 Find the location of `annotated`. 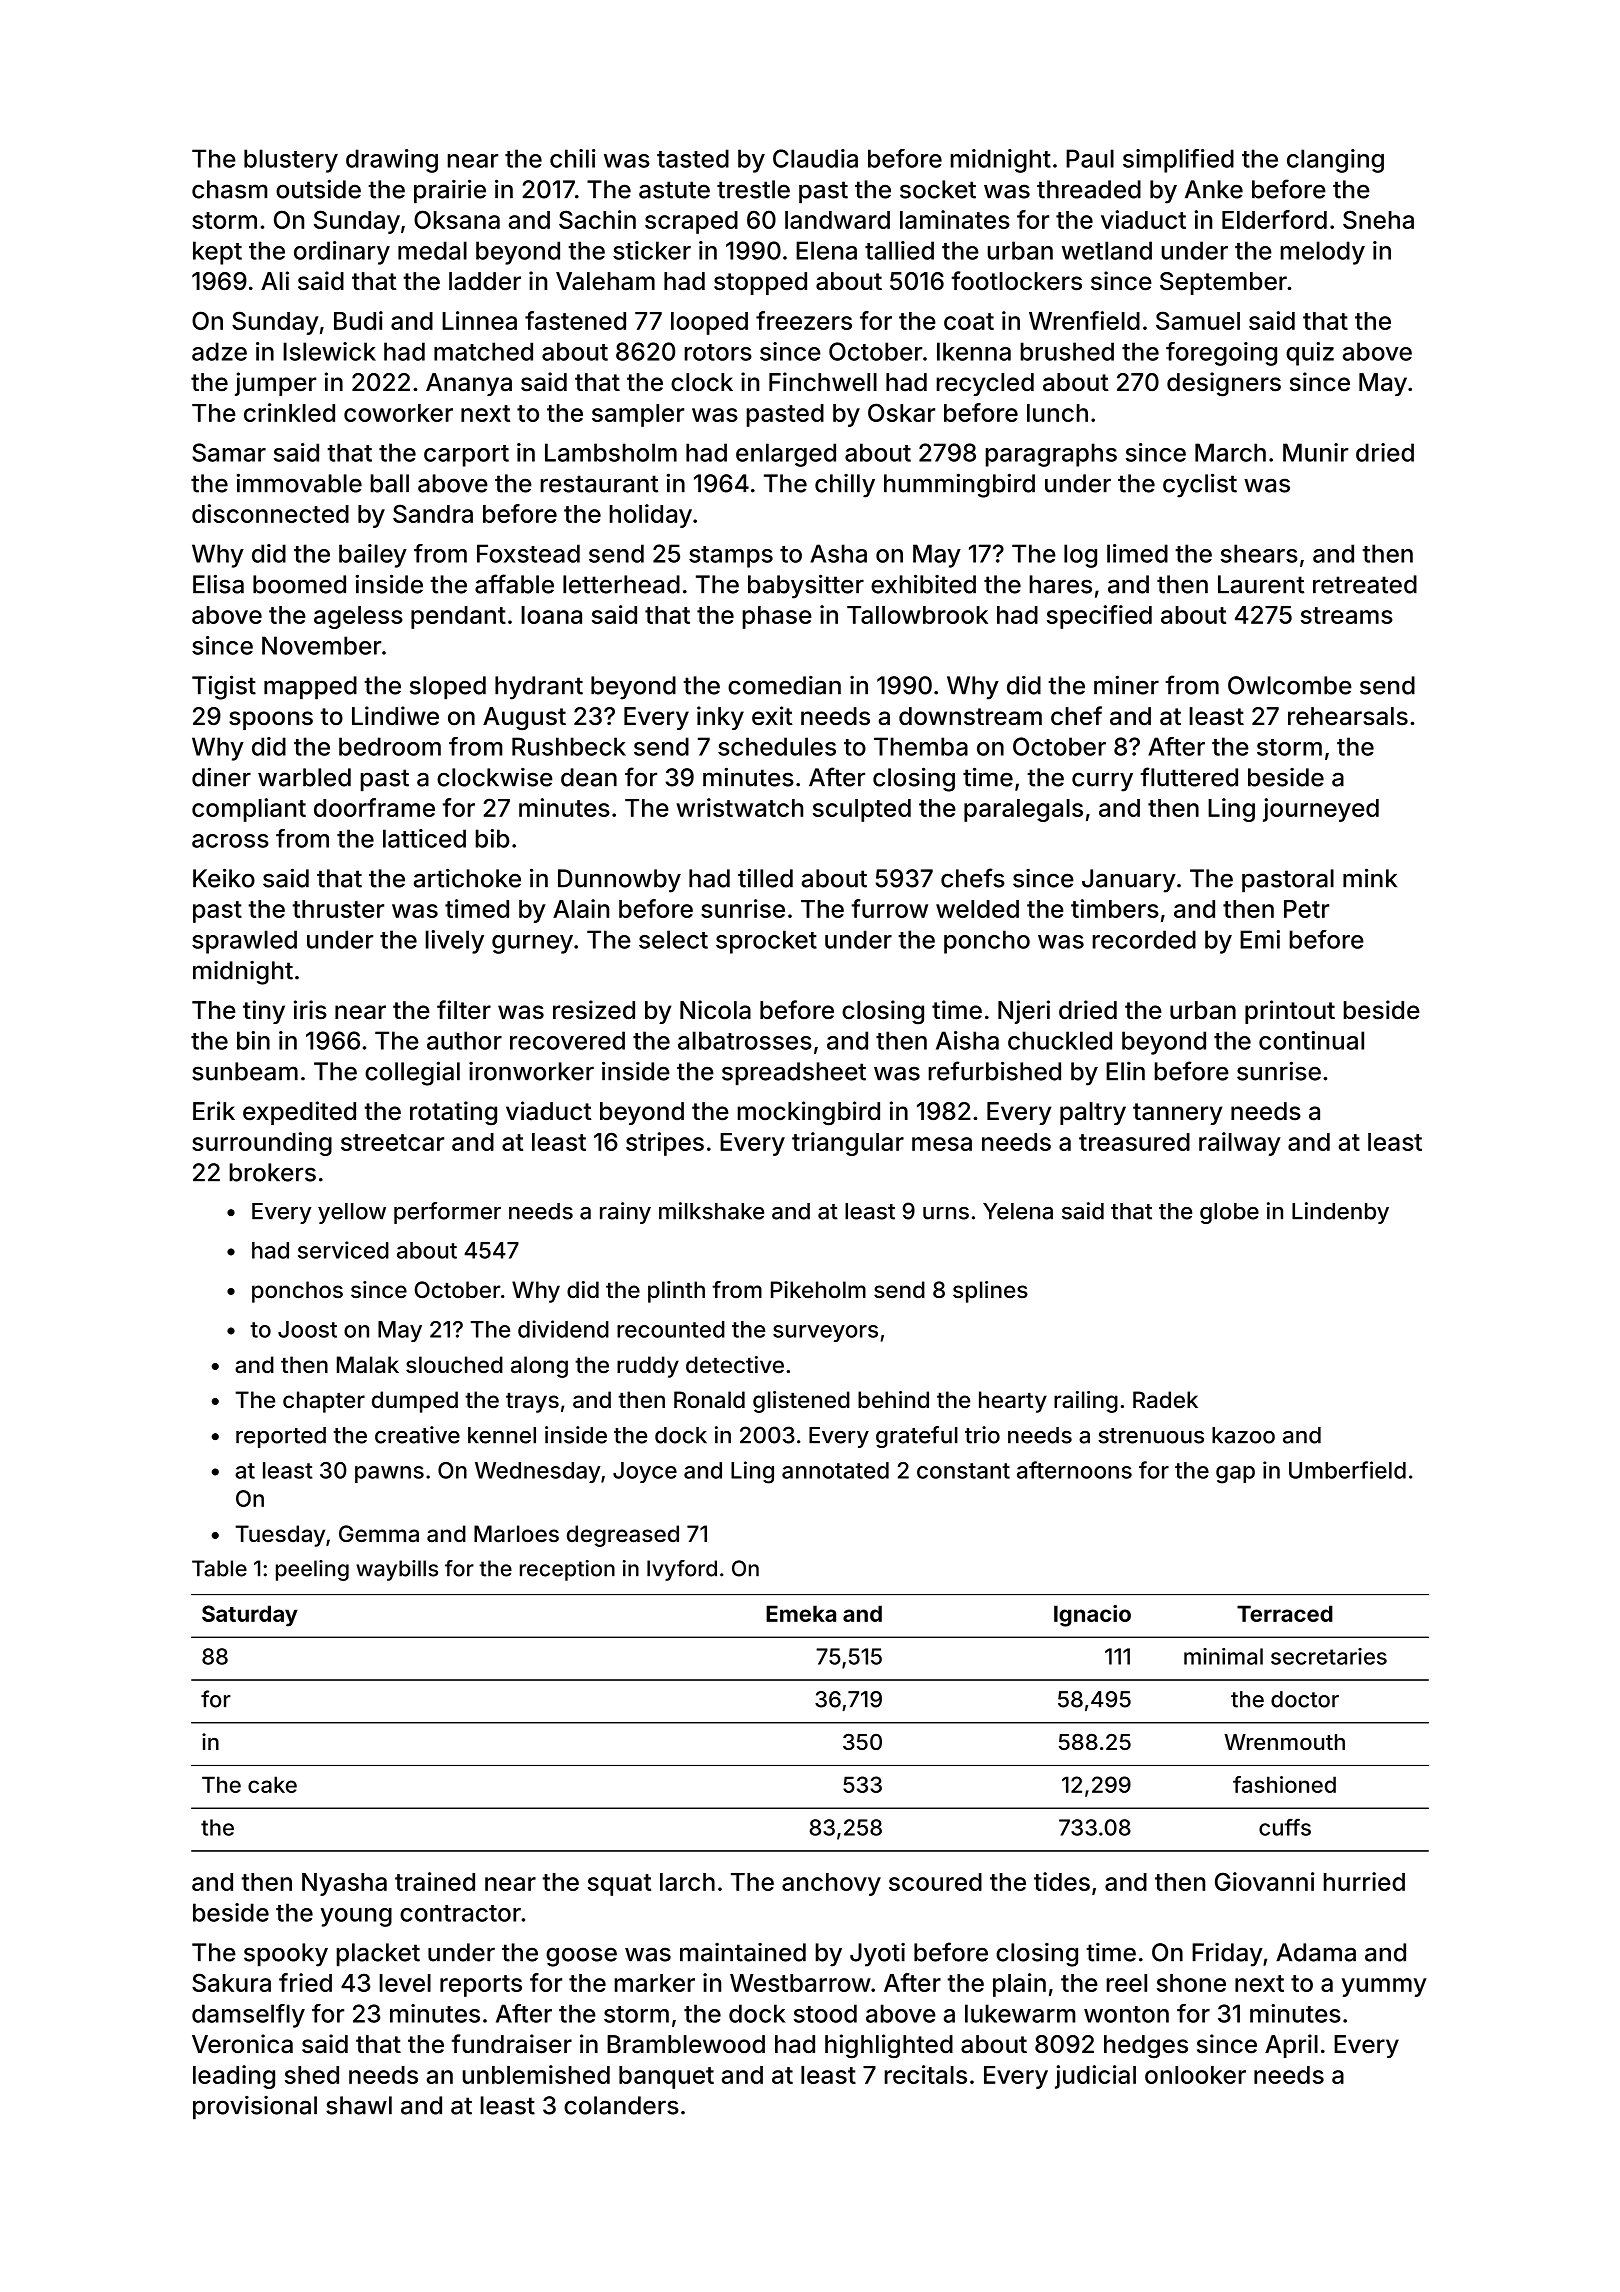

annotated is located at coordinates (835, 1470).
